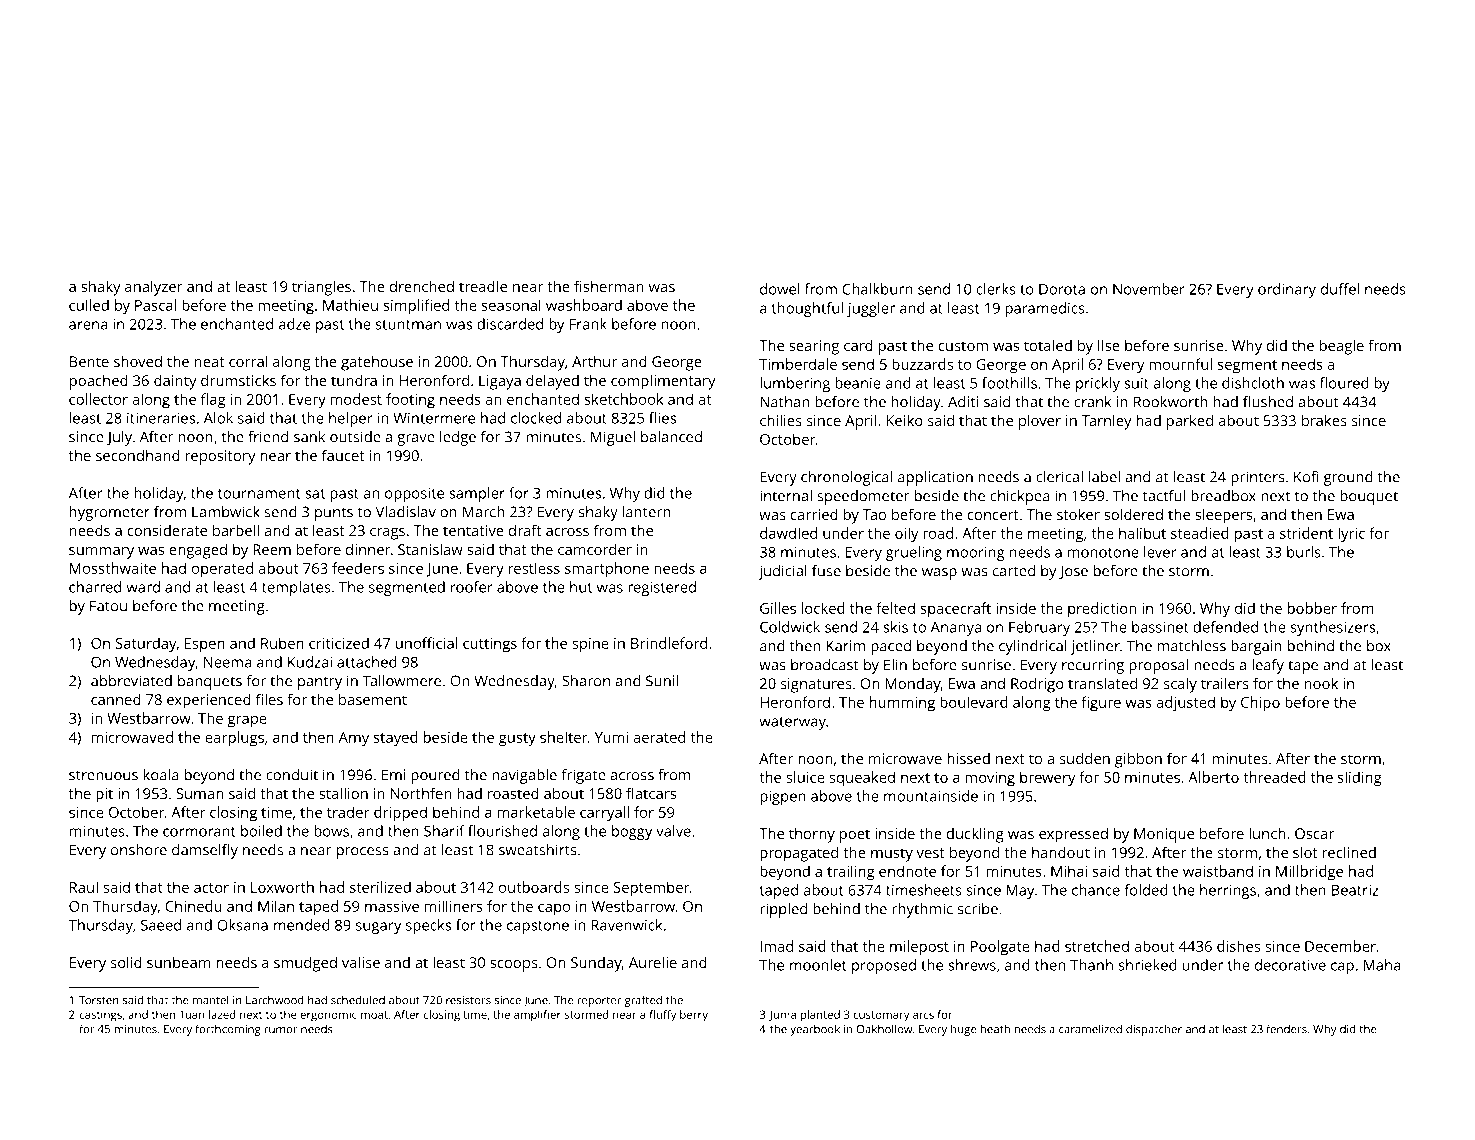 This screenshot has height=1140, width=1475. What do you see at coordinates (131, 681) in the screenshot?
I see `abbreviated` at bounding box center [131, 681].
